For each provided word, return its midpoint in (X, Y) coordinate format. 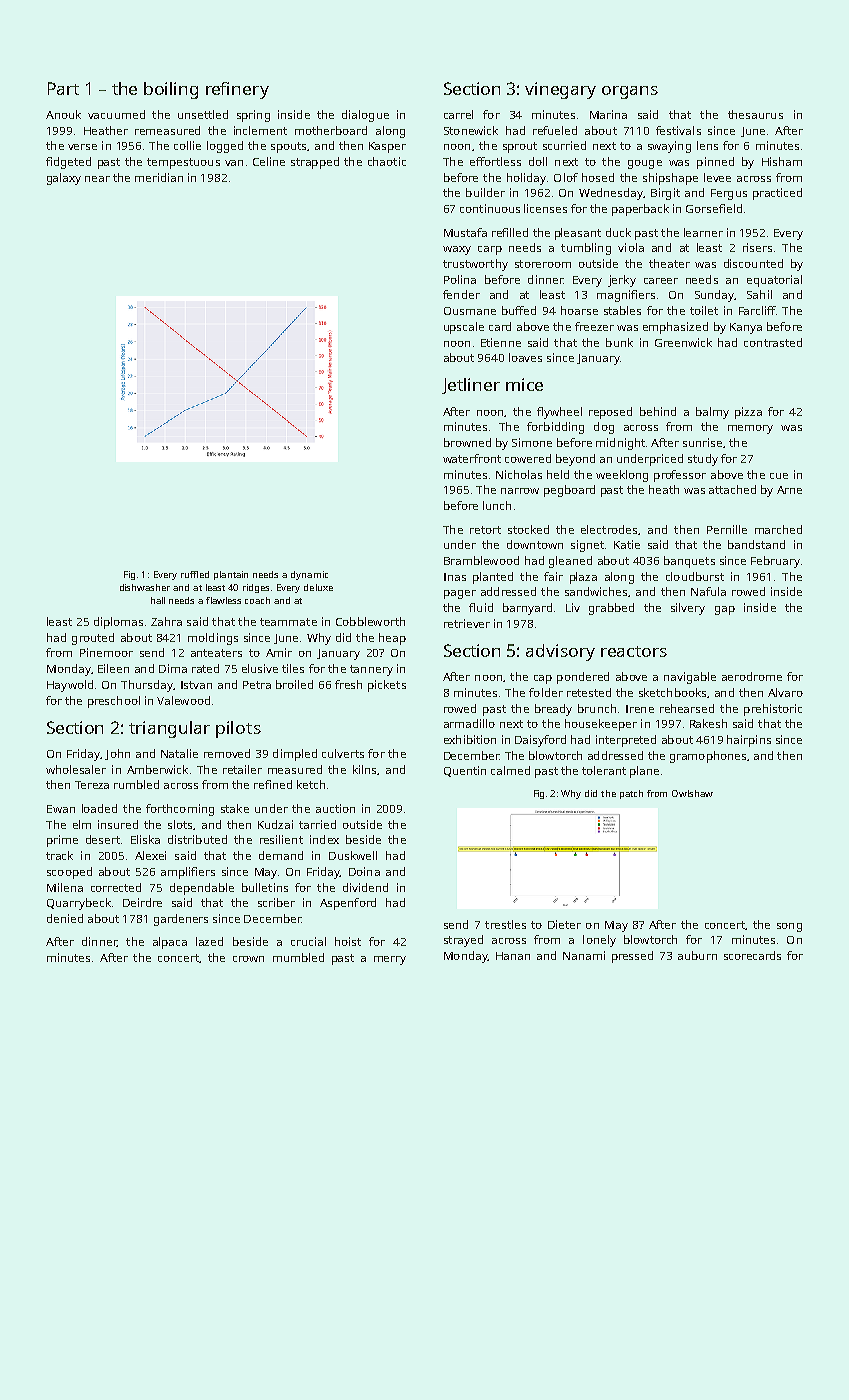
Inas (455, 577)
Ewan (61, 809)
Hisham (782, 161)
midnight (620, 444)
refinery (237, 90)
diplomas (118, 623)
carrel (458, 114)
